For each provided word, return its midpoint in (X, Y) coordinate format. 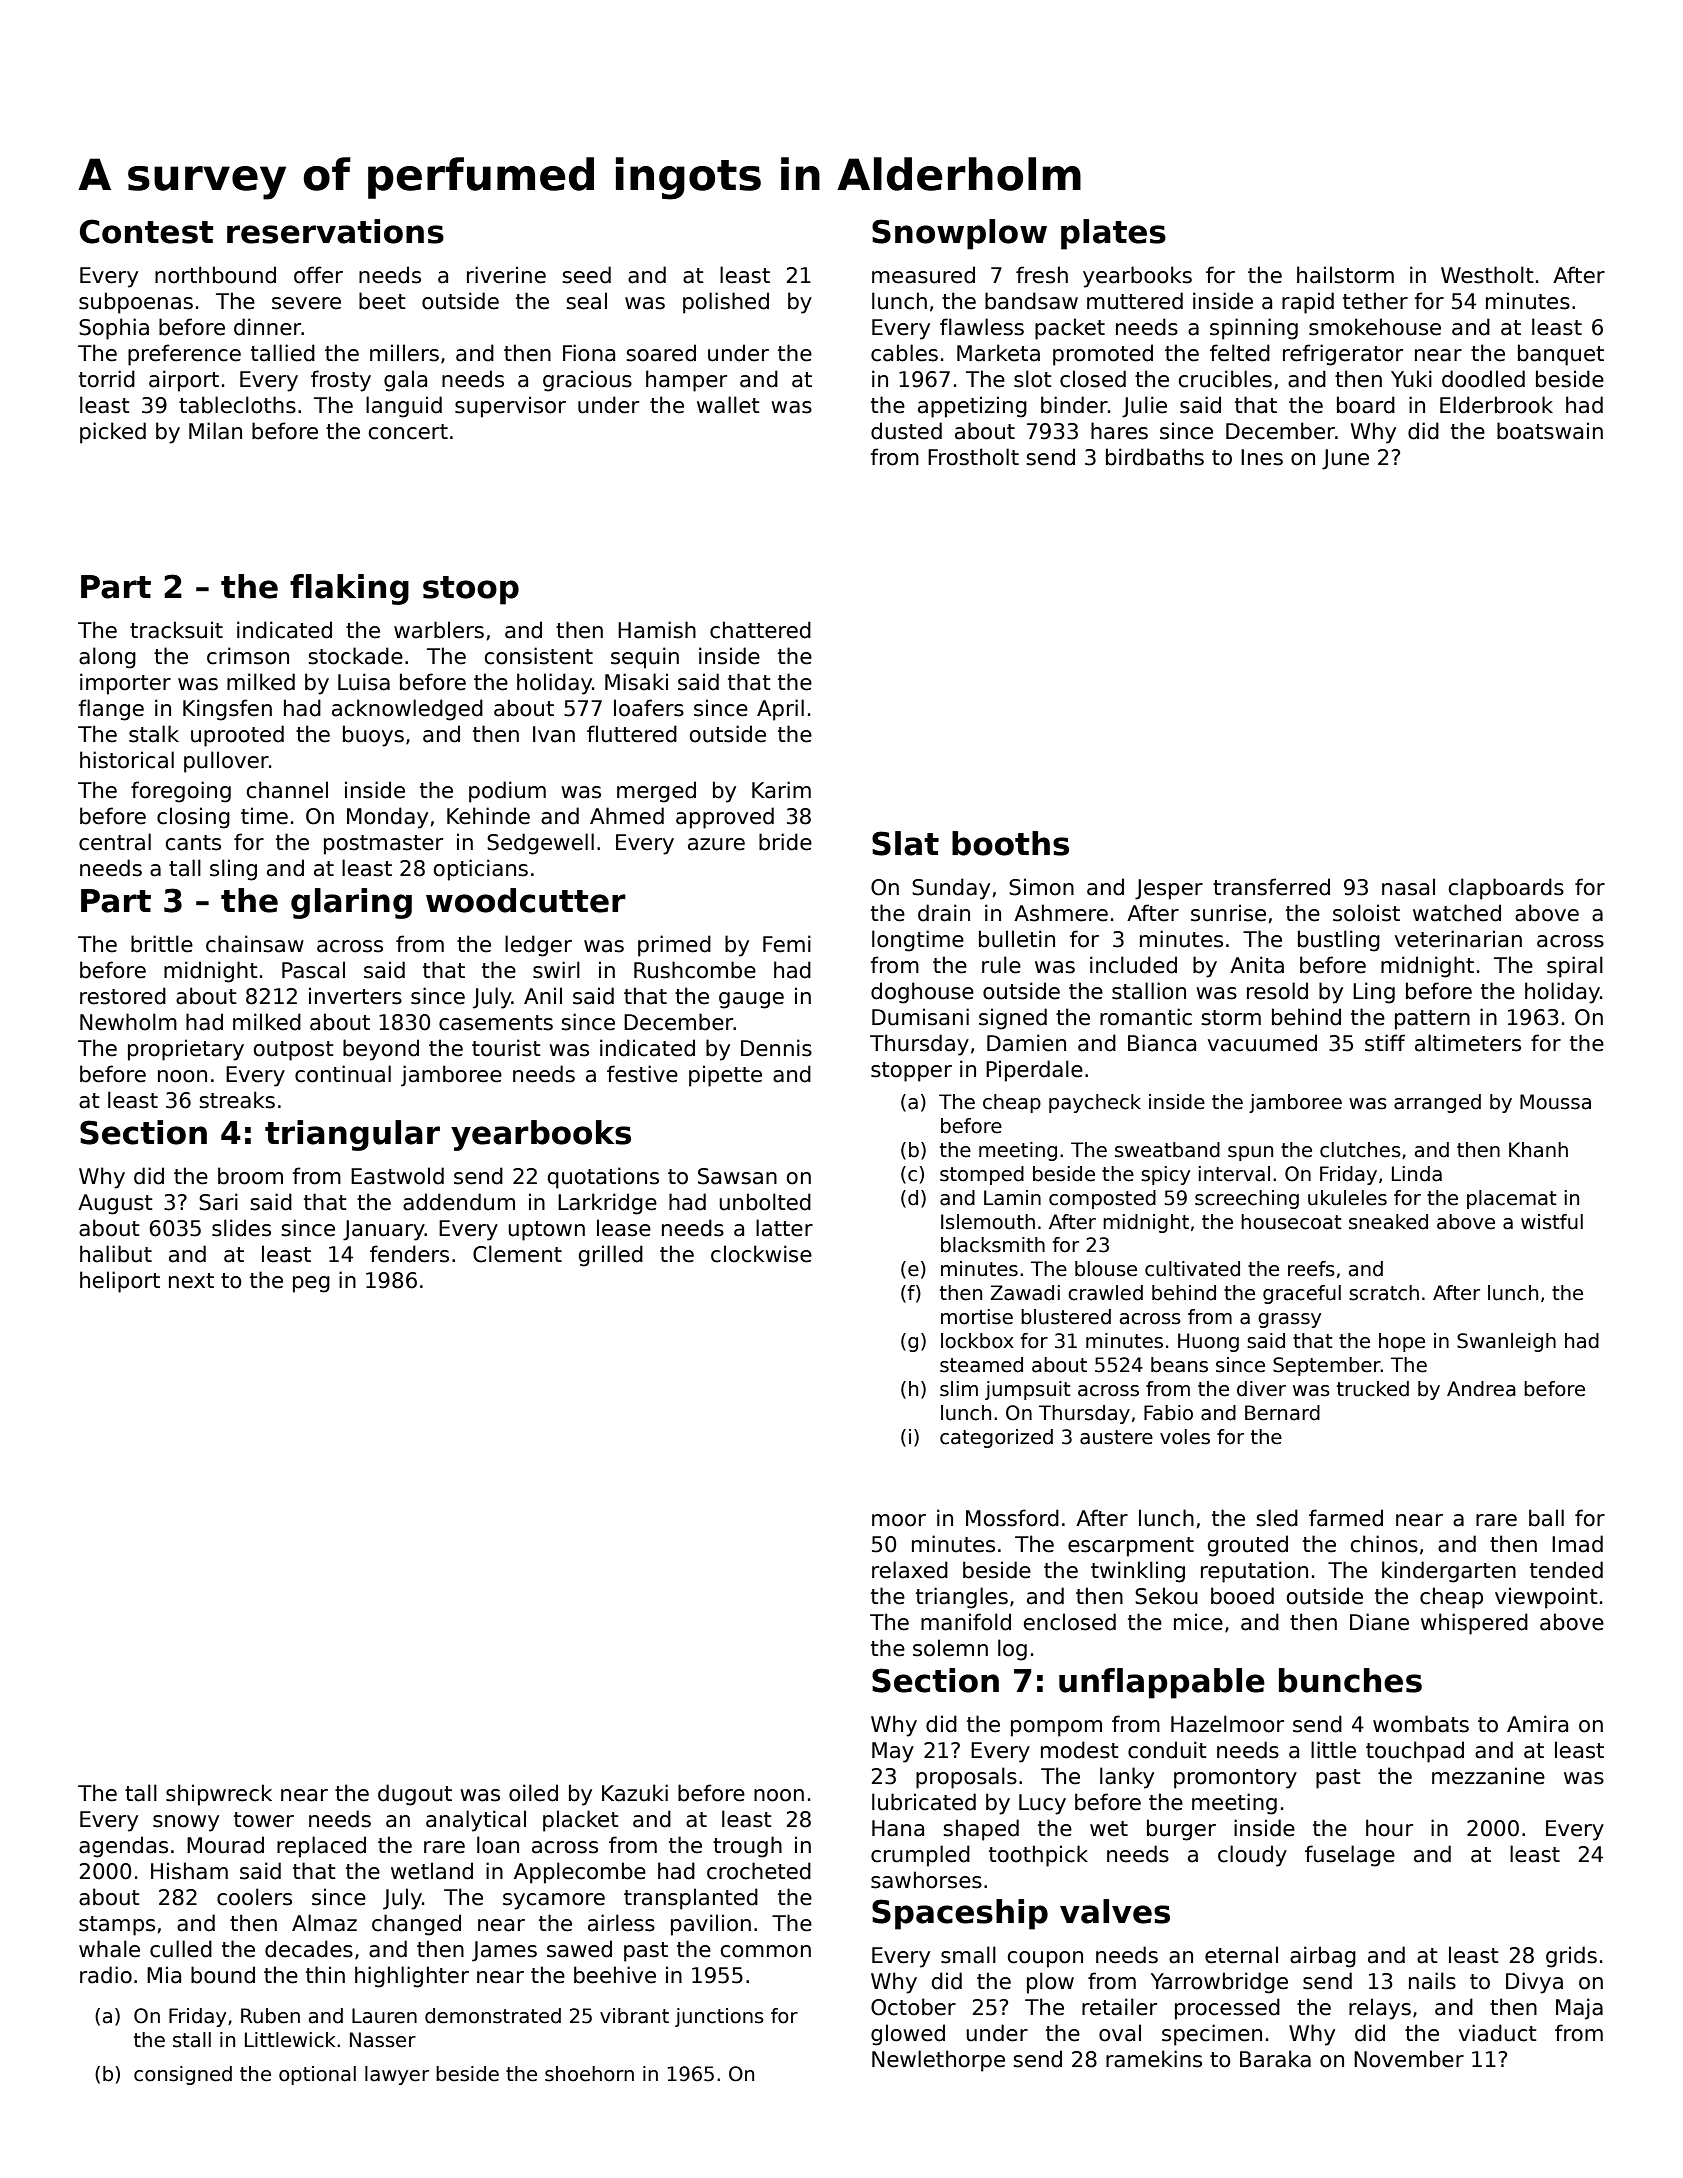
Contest (147, 231)
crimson (248, 656)
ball (1546, 1518)
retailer (1119, 2007)
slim (959, 1389)
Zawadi (1025, 1293)
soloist (1366, 913)
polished (726, 303)
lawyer (397, 2075)
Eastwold (397, 1176)
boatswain (1550, 431)
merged (656, 792)
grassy (1289, 1320)
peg (311, 1284)
